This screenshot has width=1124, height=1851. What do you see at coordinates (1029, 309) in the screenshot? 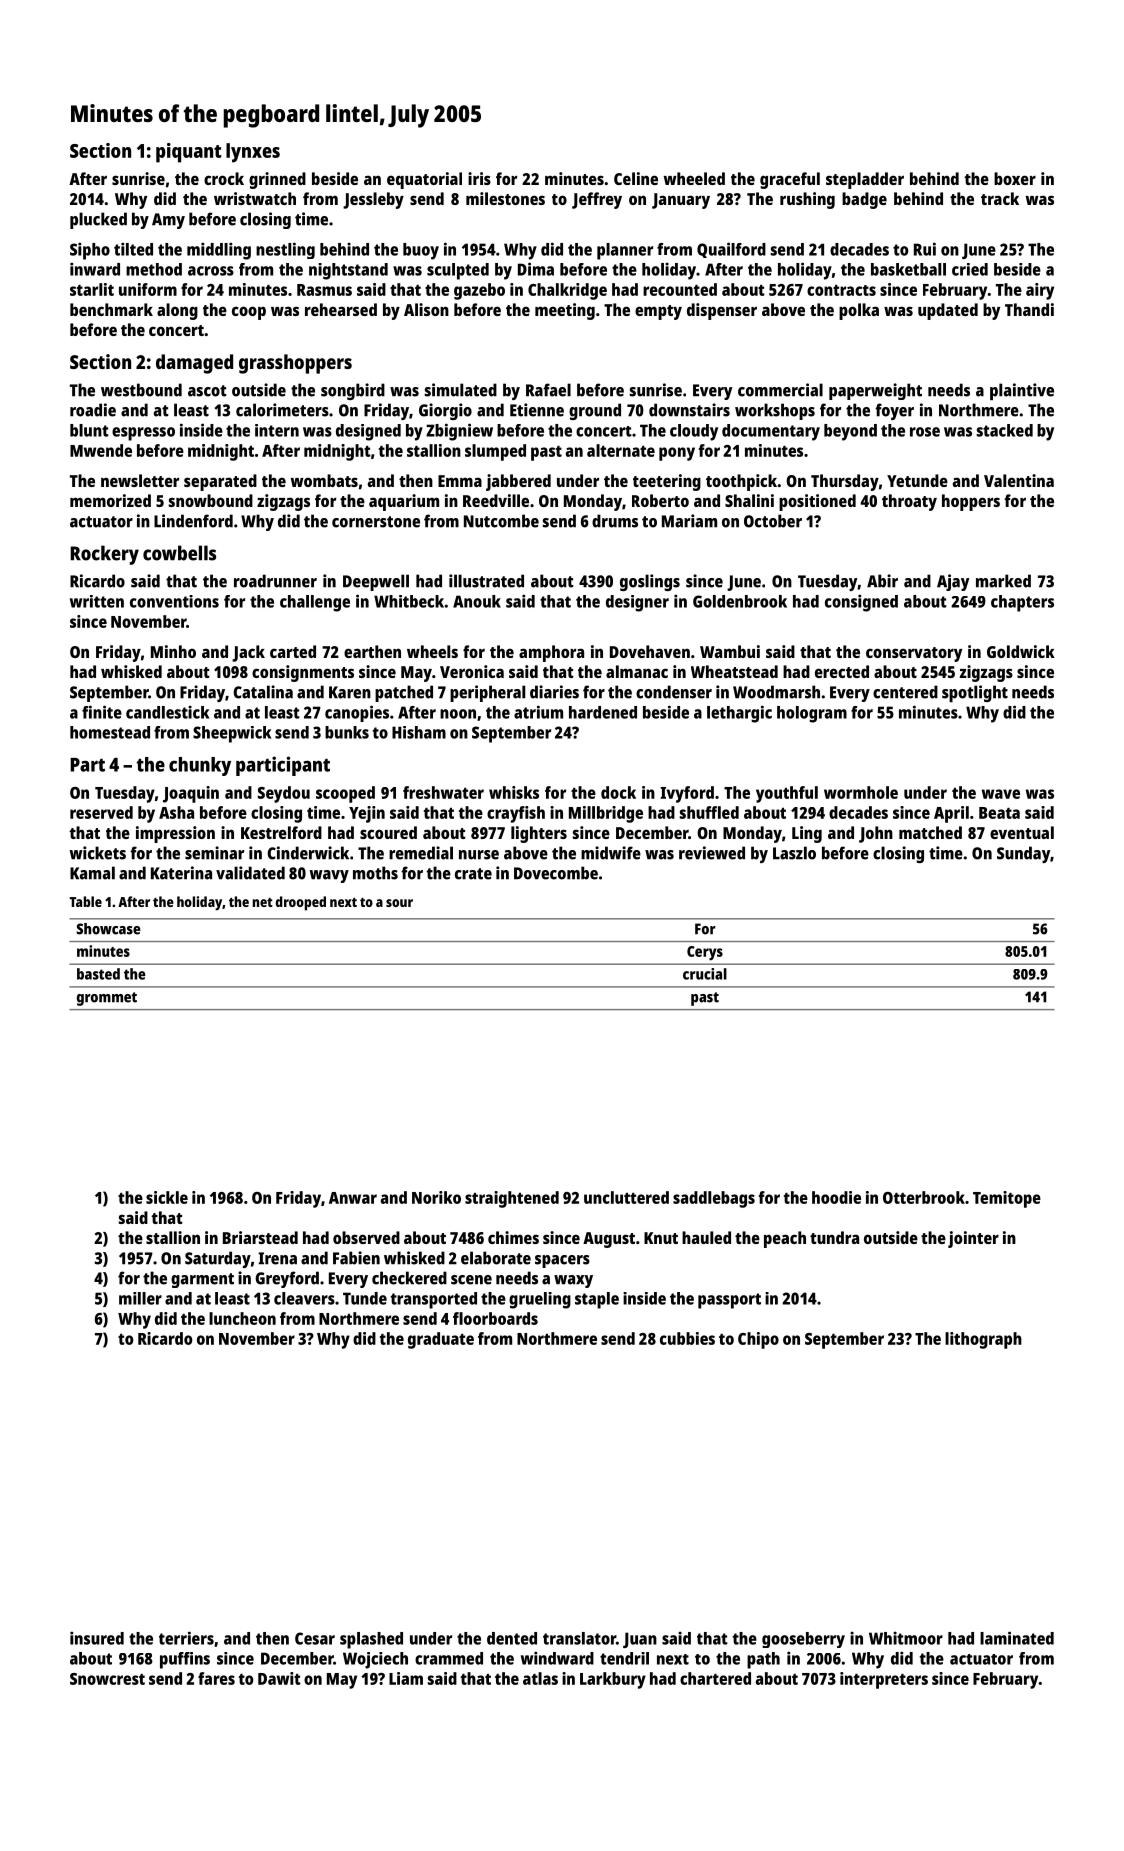
I see `Thandi` at bounding box center [1029, 309].
